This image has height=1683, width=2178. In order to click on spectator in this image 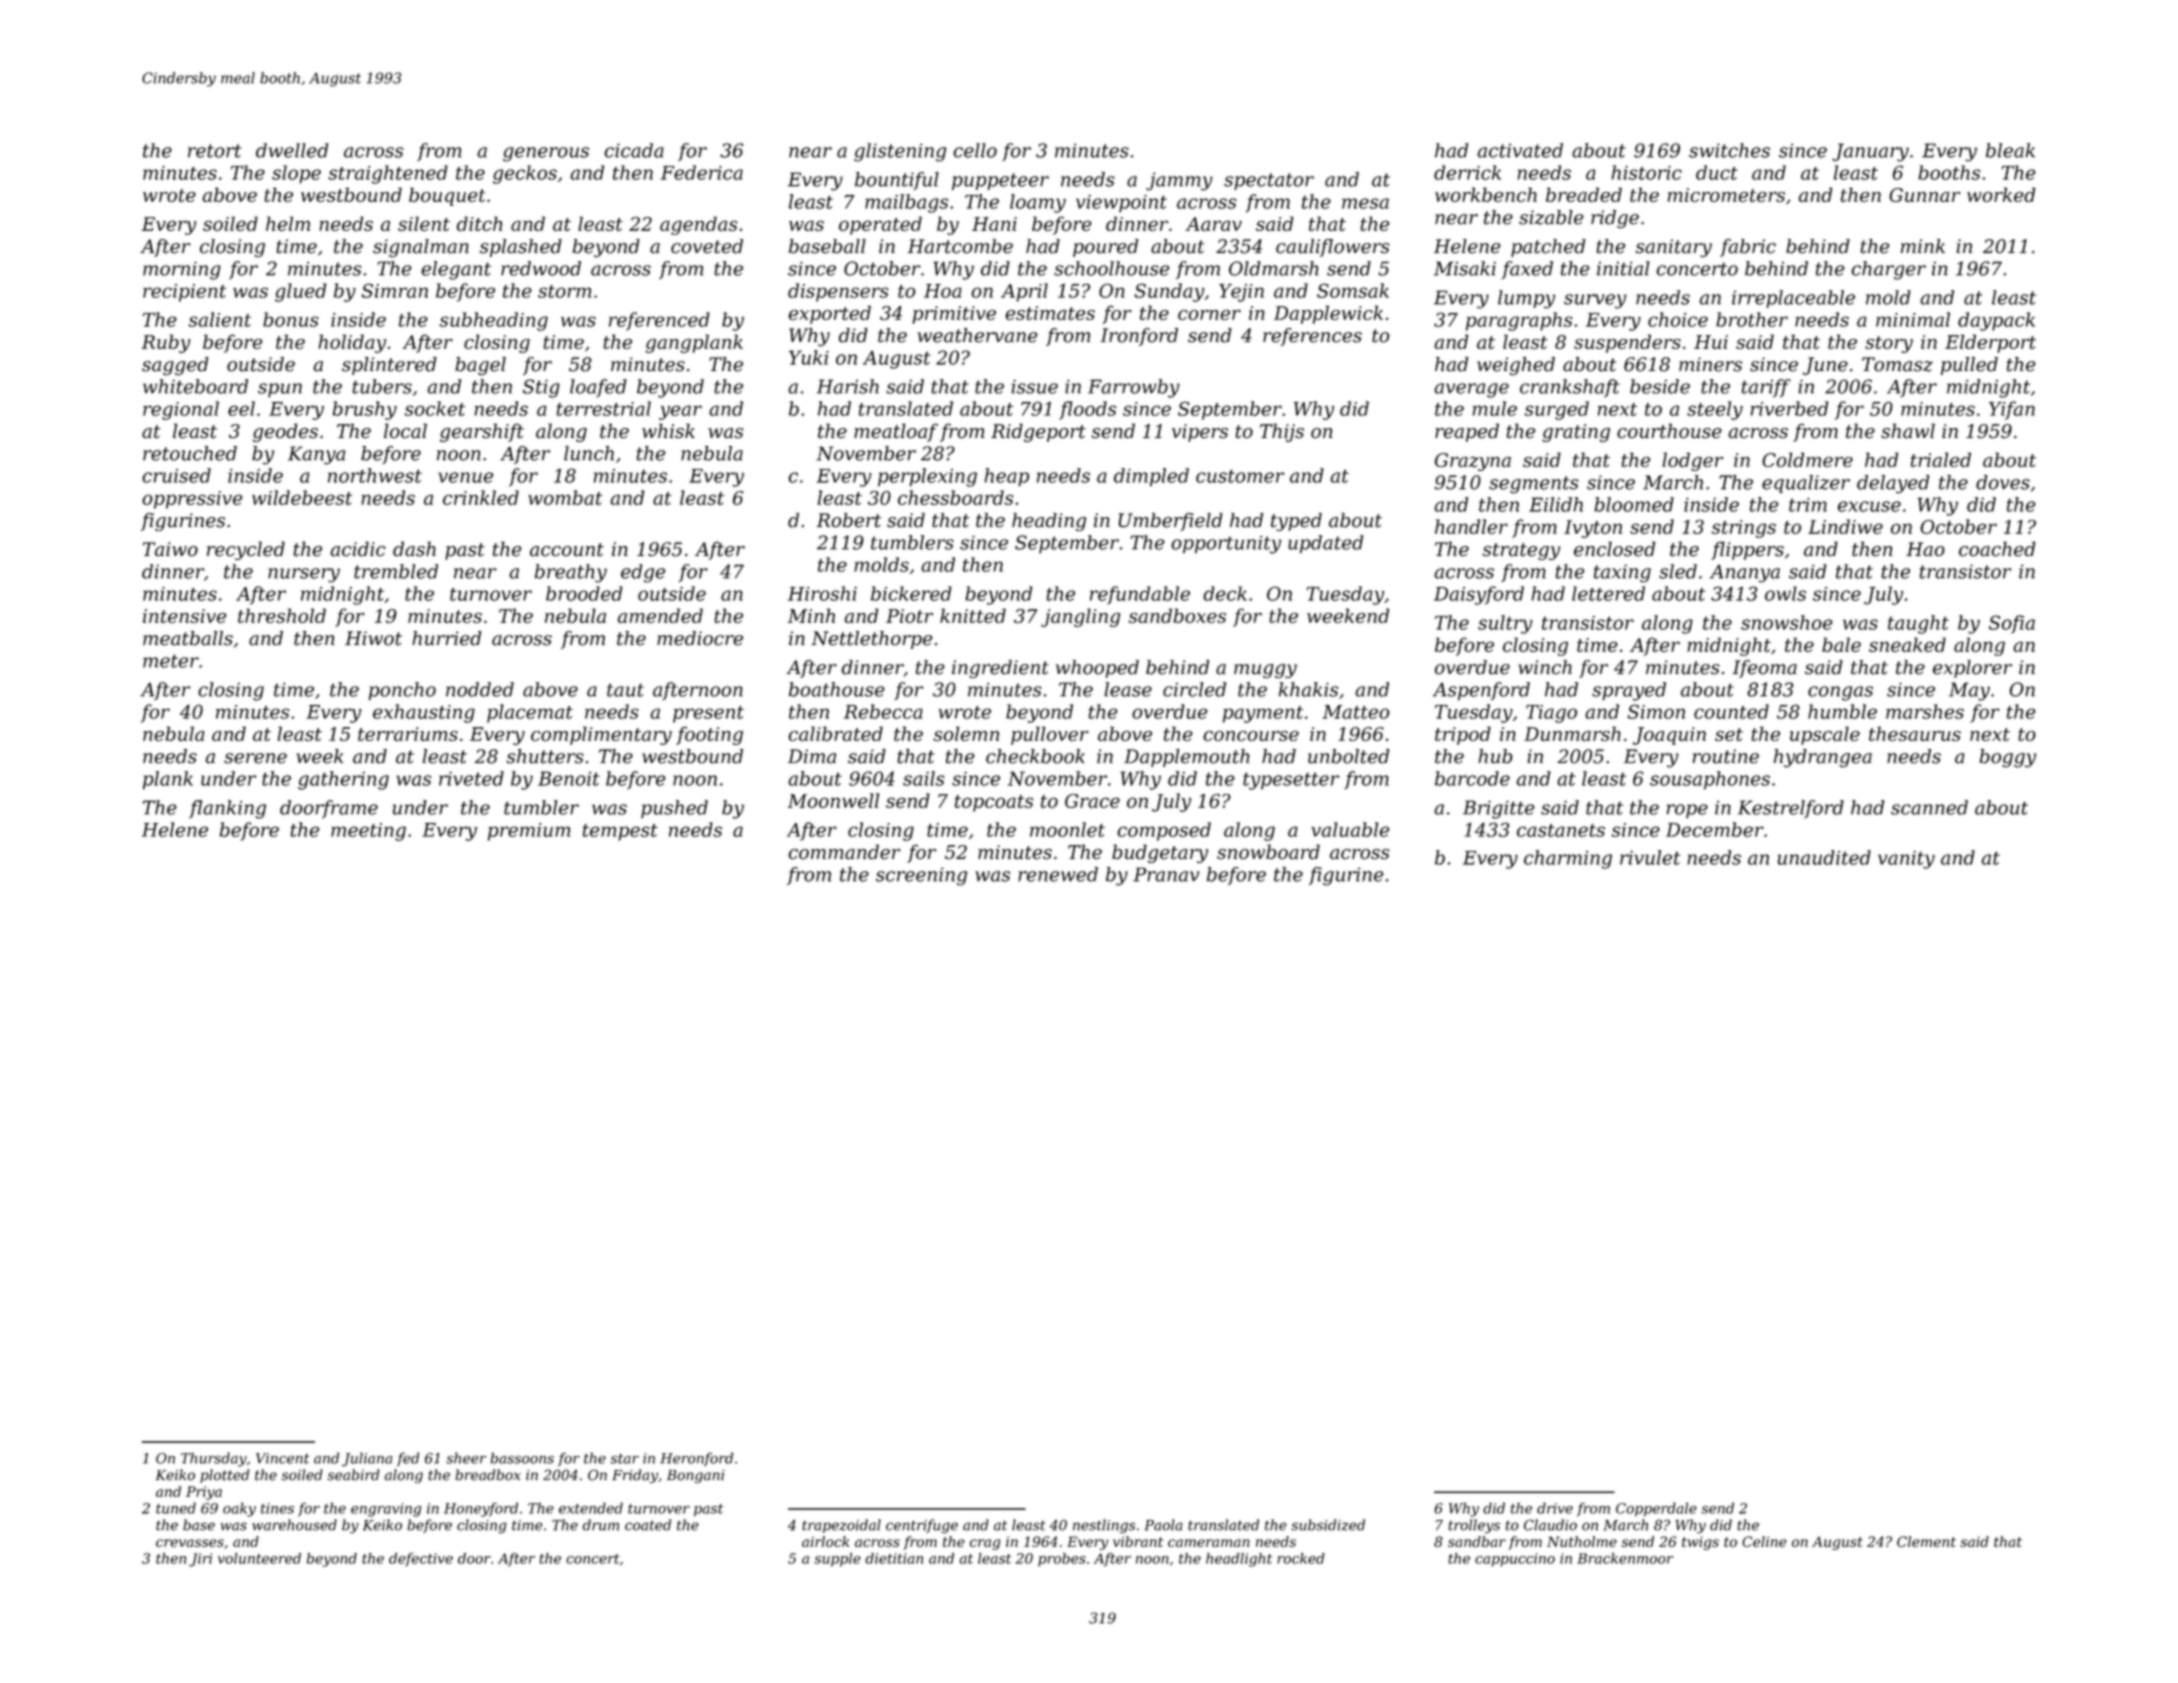, I will do `click(1269, 181)`.
